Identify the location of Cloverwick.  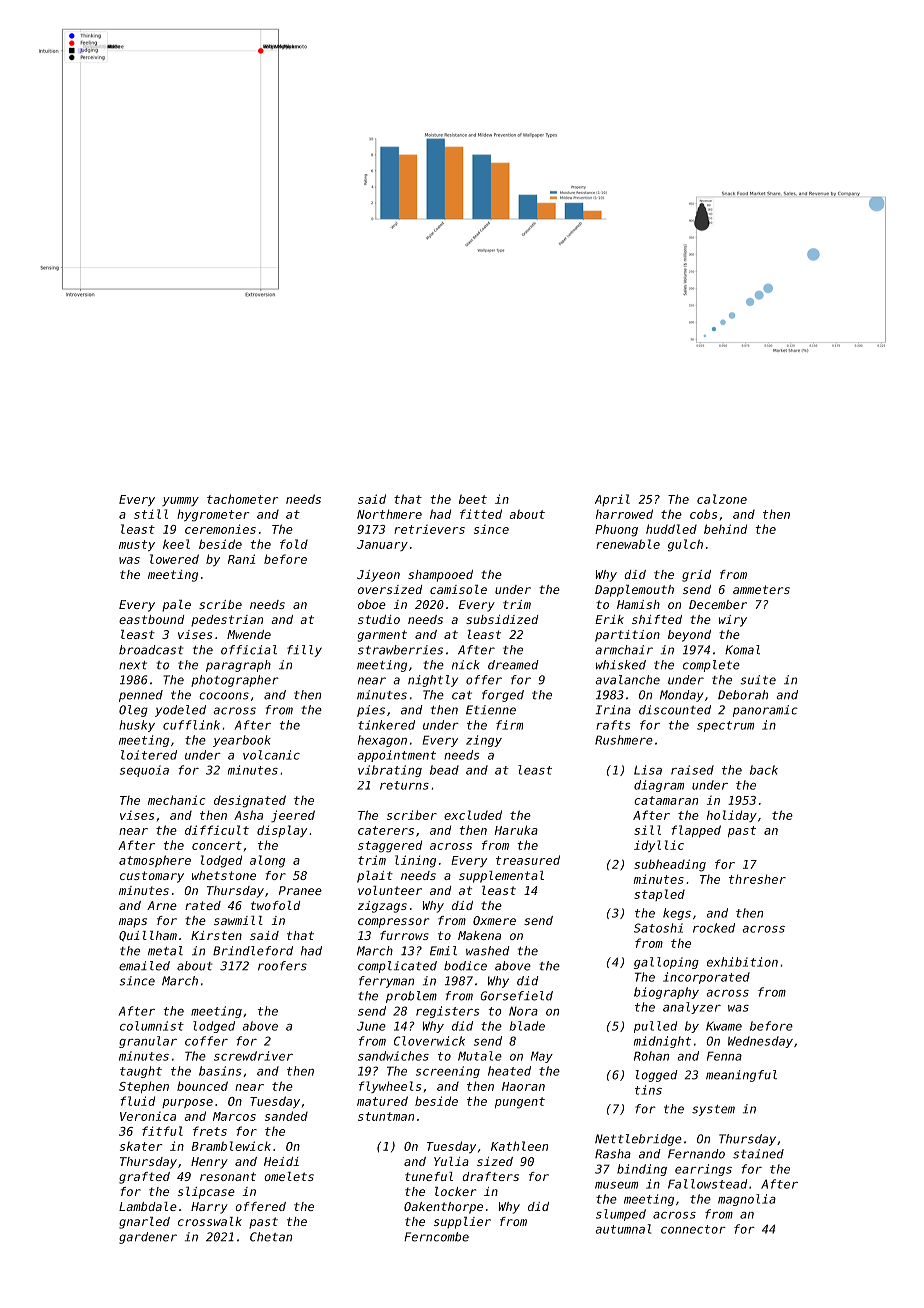
(429, 1041).
